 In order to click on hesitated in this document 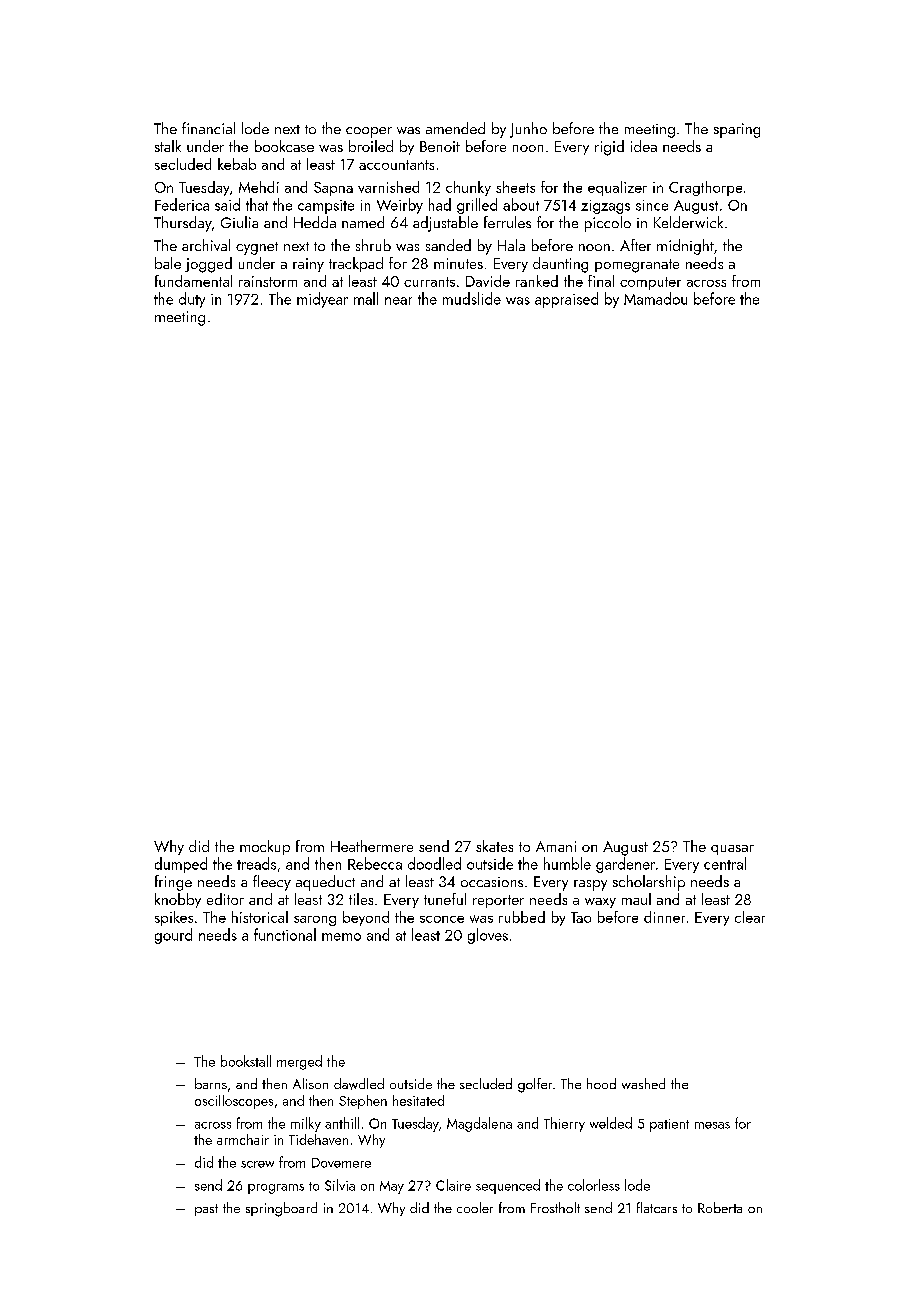, I will do `click(418, 1100)`.
